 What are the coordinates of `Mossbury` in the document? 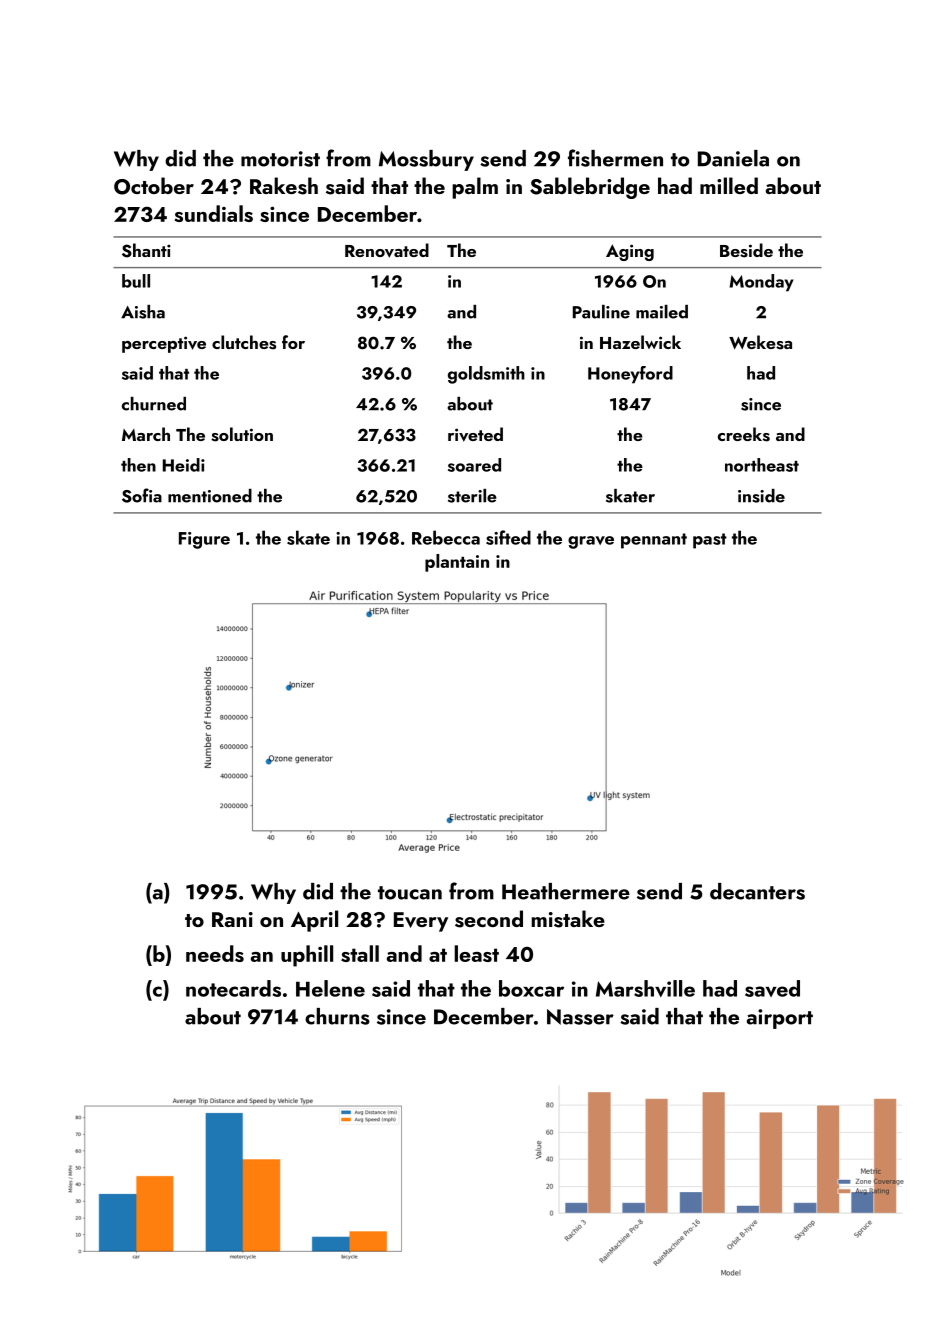 It's located at (426, 160).
